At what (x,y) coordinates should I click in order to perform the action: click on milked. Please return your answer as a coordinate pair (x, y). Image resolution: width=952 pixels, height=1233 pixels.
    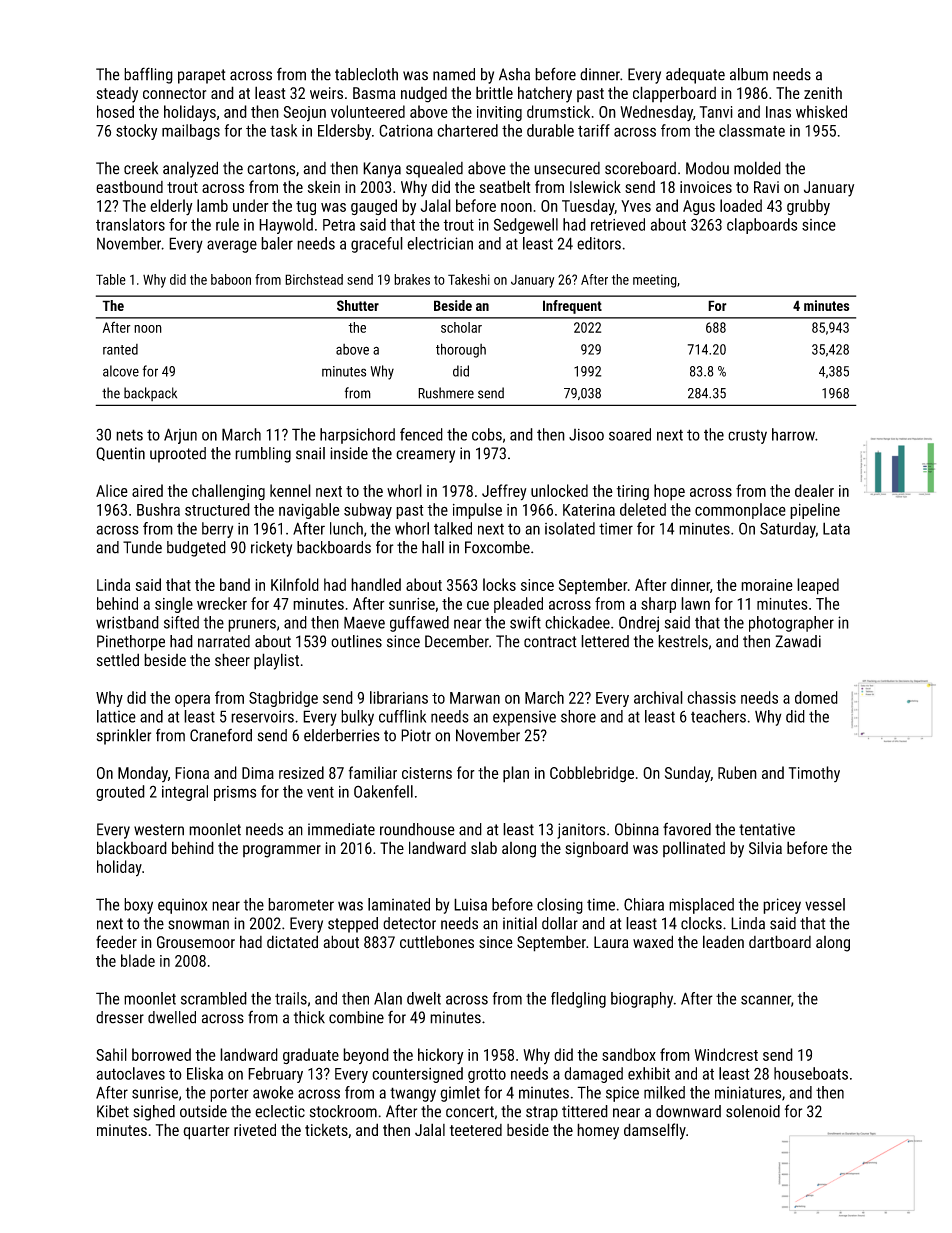
    Looking at the image, I should click on (664, 1092).
